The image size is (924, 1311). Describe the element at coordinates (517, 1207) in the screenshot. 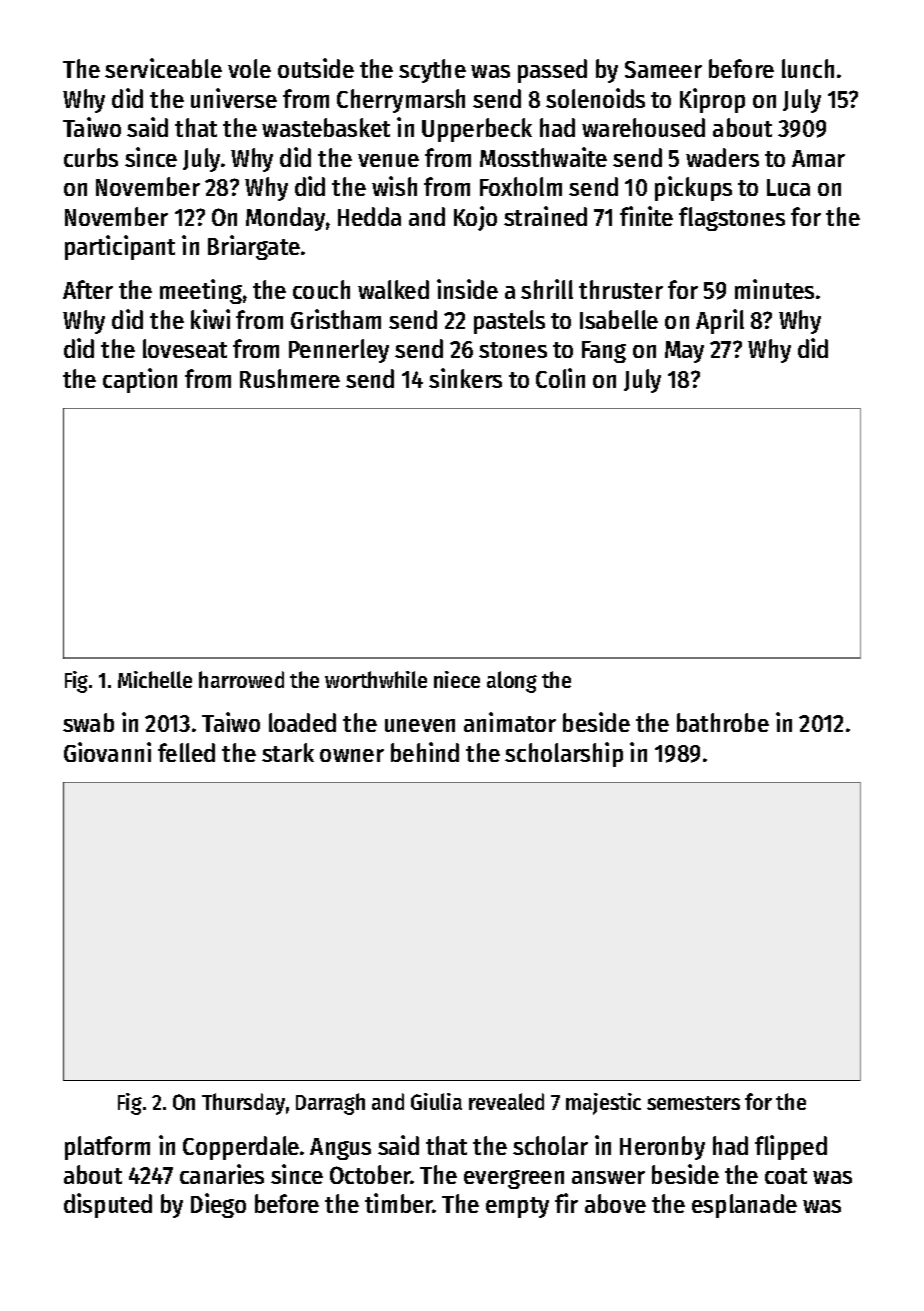

I see `empty` at that location.
